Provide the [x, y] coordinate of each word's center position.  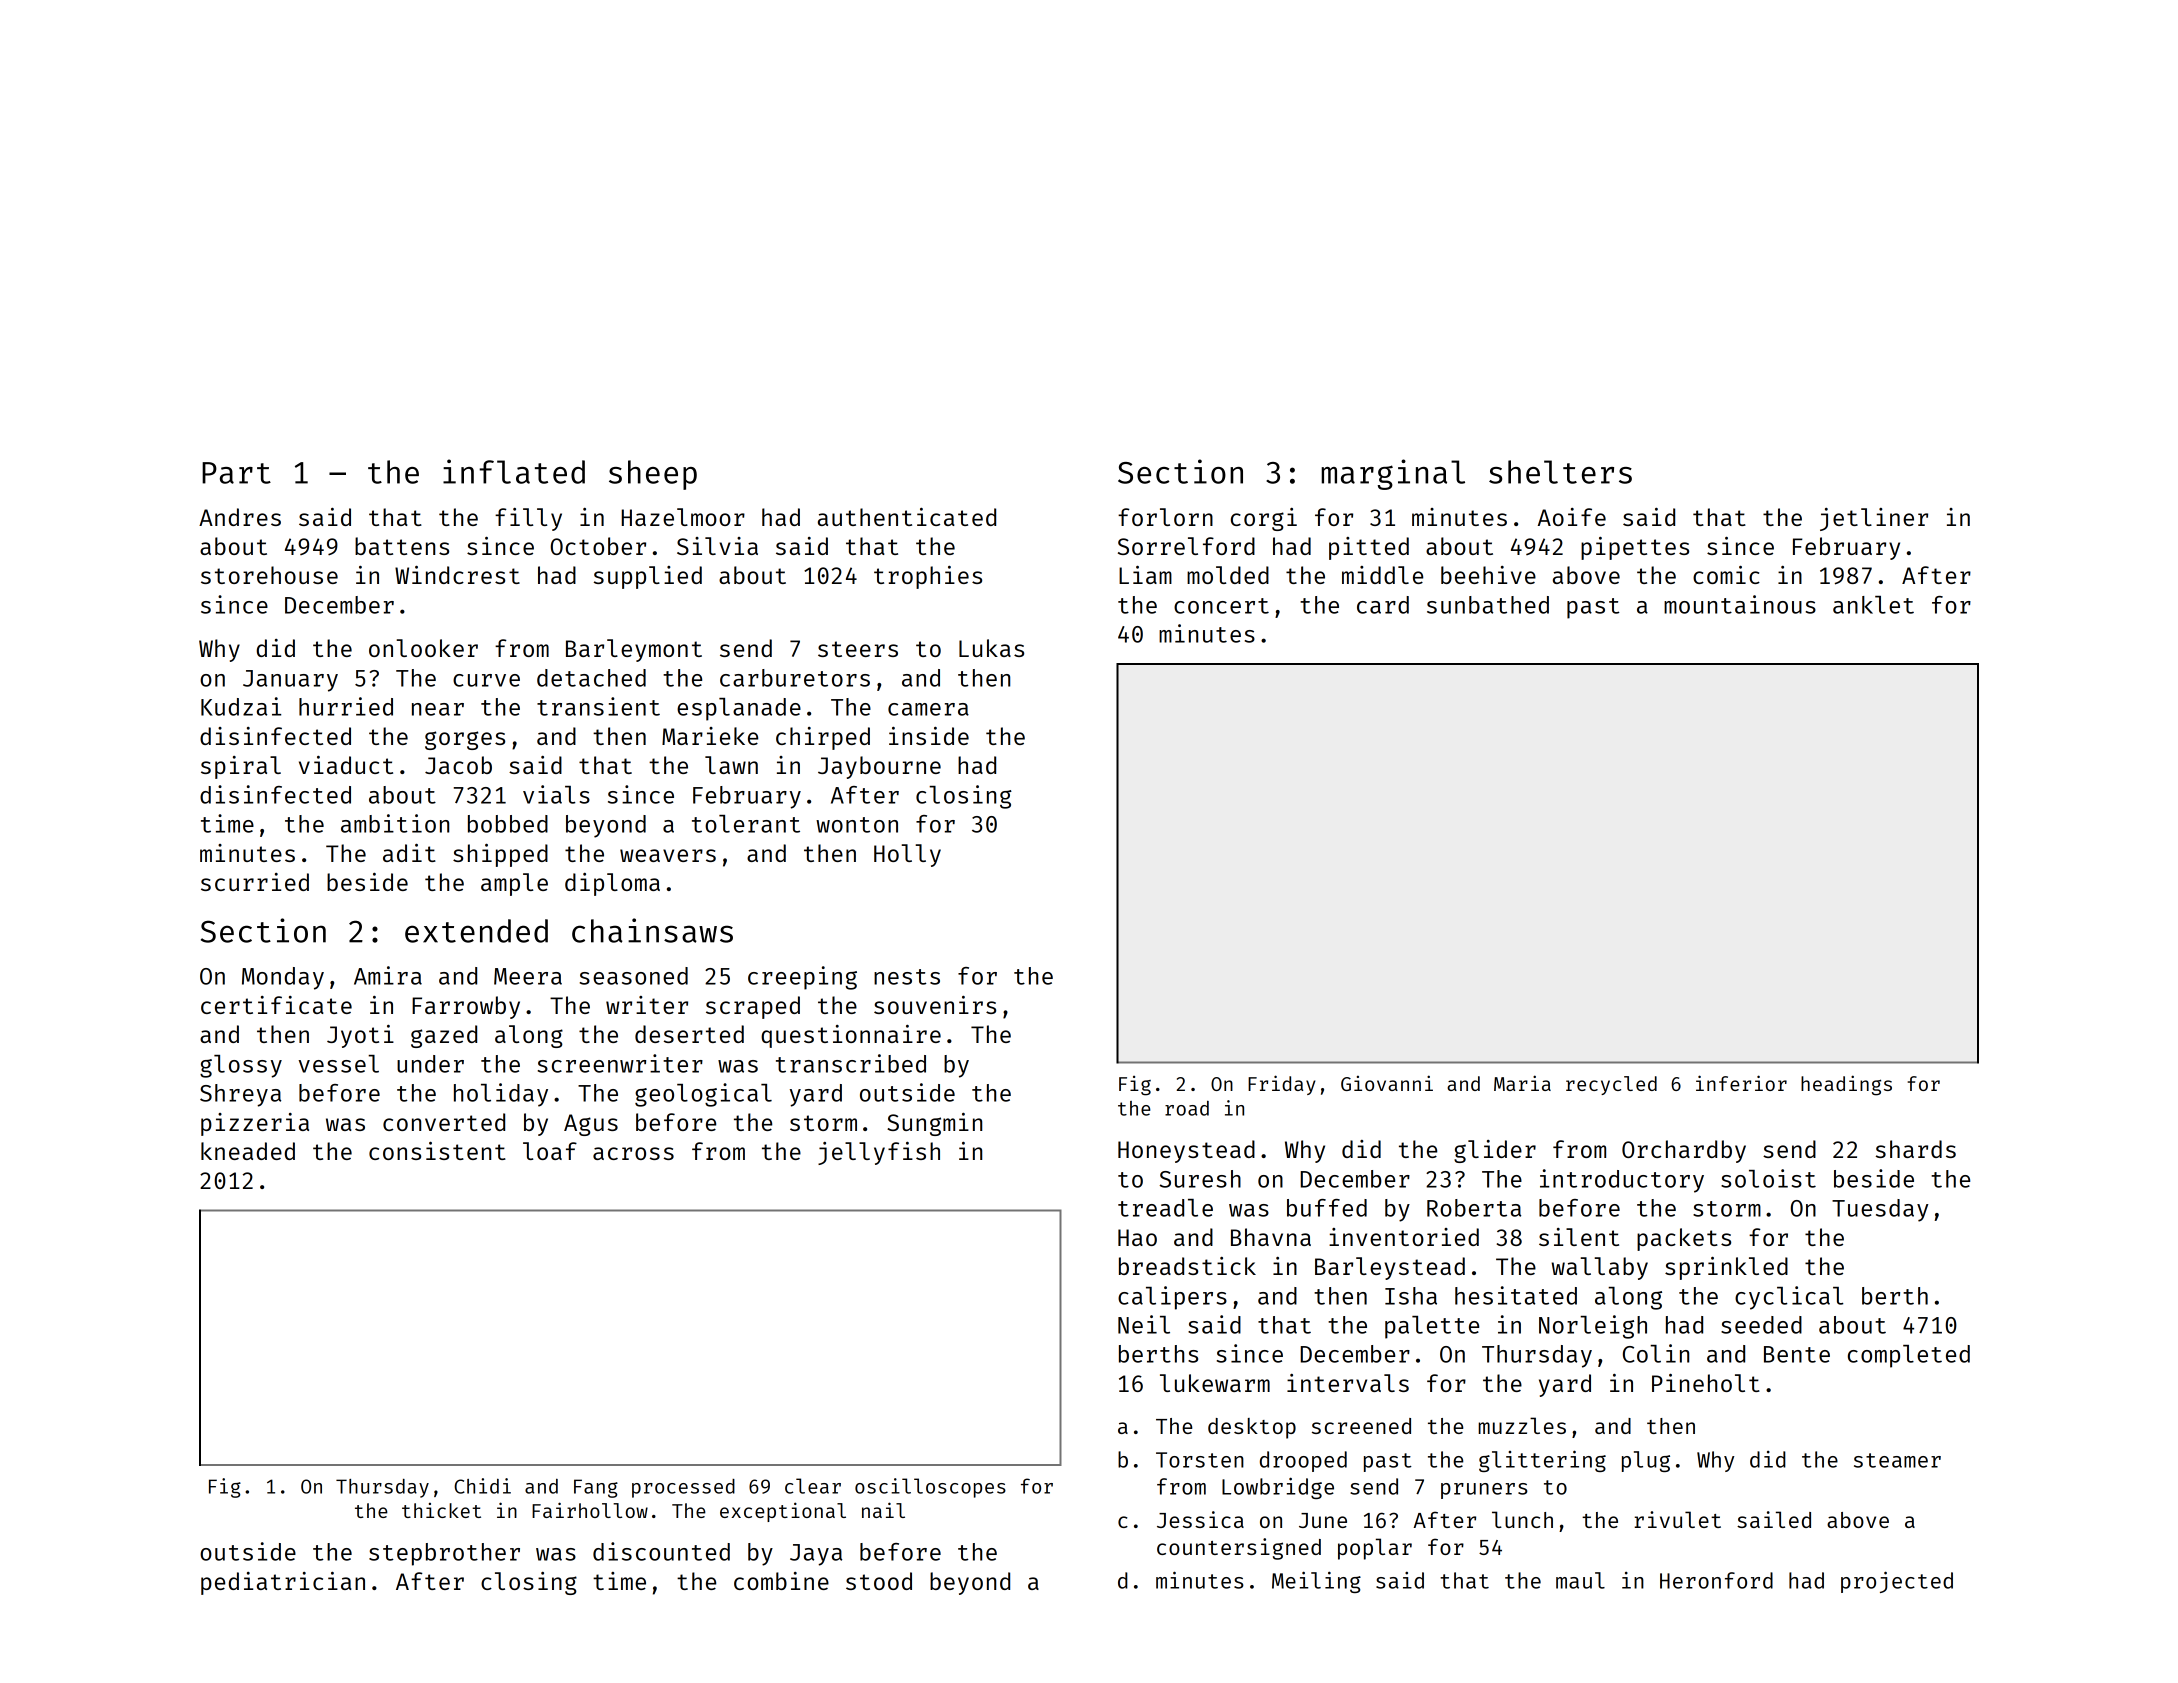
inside [929, 736]
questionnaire [851, 1036]
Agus [591, 1125]
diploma [612, 884]
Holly [907, 855]
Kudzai [241, 706]
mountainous [1740, 604]
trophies [928, 577]
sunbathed [1488, 605]
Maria [1522, 1083]
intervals [1348, 1383]
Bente [1797, 1354]
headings [1846, 1085]
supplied [648, 577]
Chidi [482, 1486]
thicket [441, 1510]
